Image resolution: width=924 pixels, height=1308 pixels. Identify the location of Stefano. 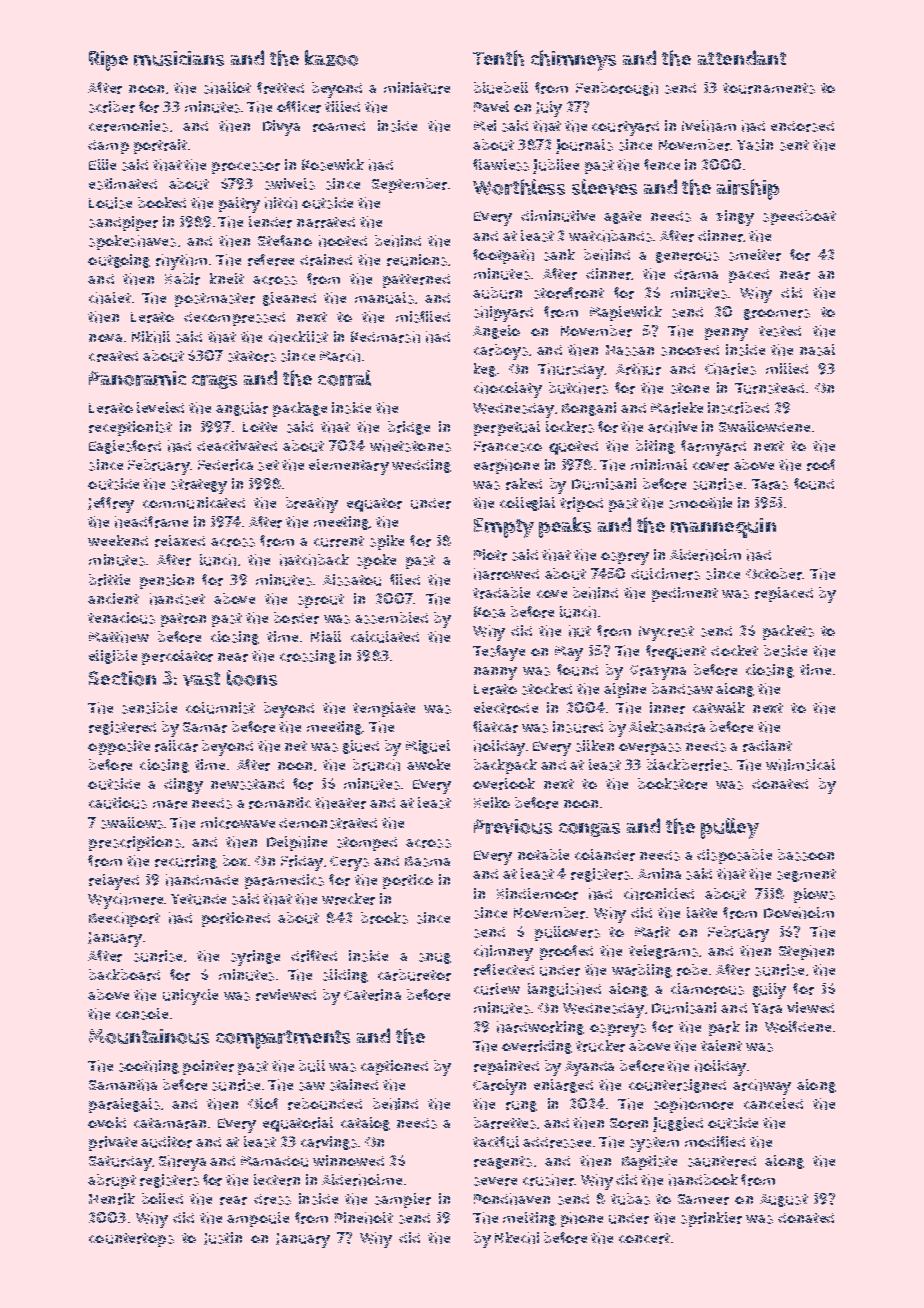
(285, 240).
